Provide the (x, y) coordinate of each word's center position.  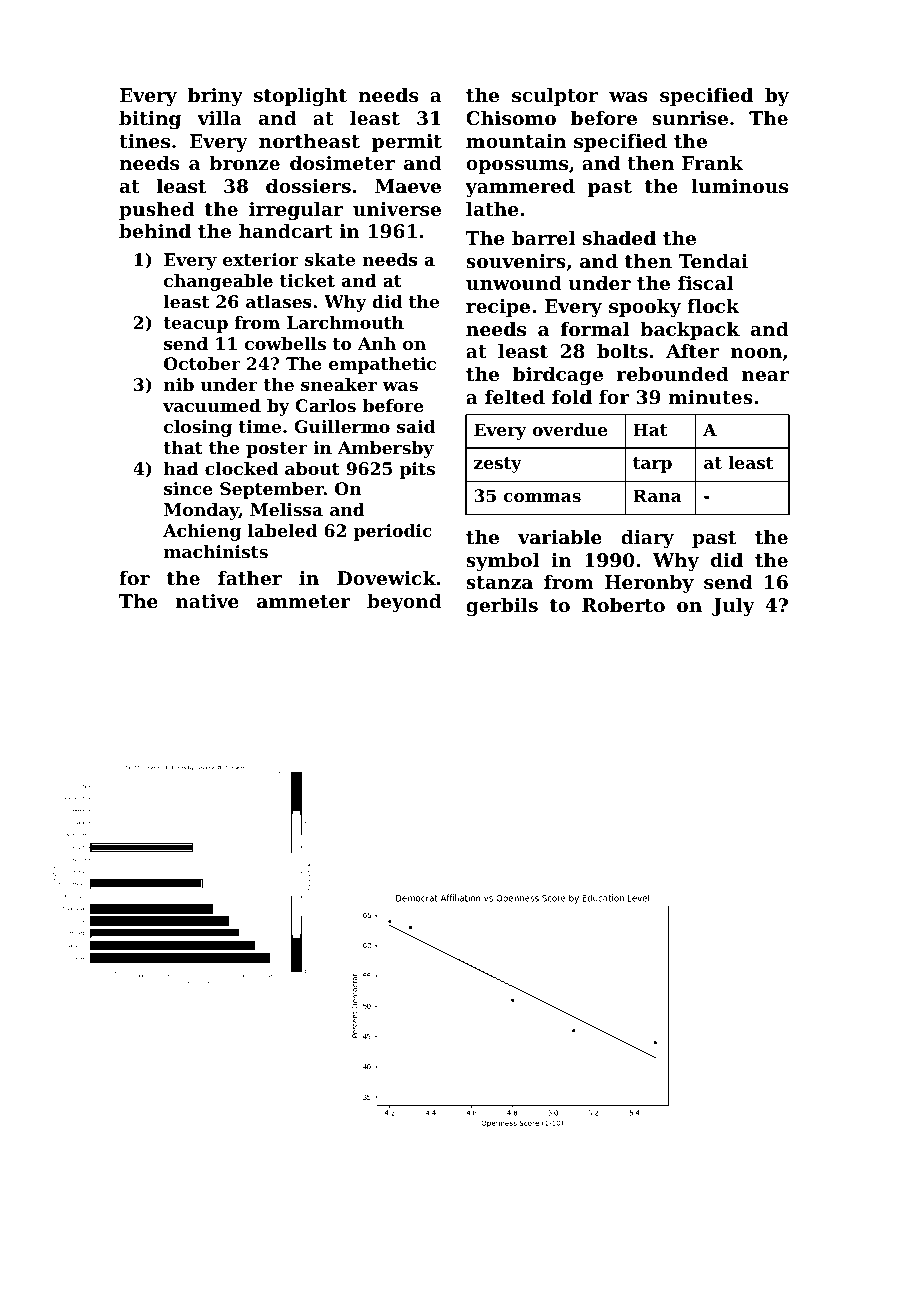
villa (219, 118)
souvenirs (516, 261)
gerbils (502, 607)
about (312, 468)
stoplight (300, 97)
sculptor (555, 97)
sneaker (339, 384)
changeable (218, 282)
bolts (622, 351)
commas (542, 497)
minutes (710, 397)
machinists (216, 551)
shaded (619, 238)
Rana (657, 495)
